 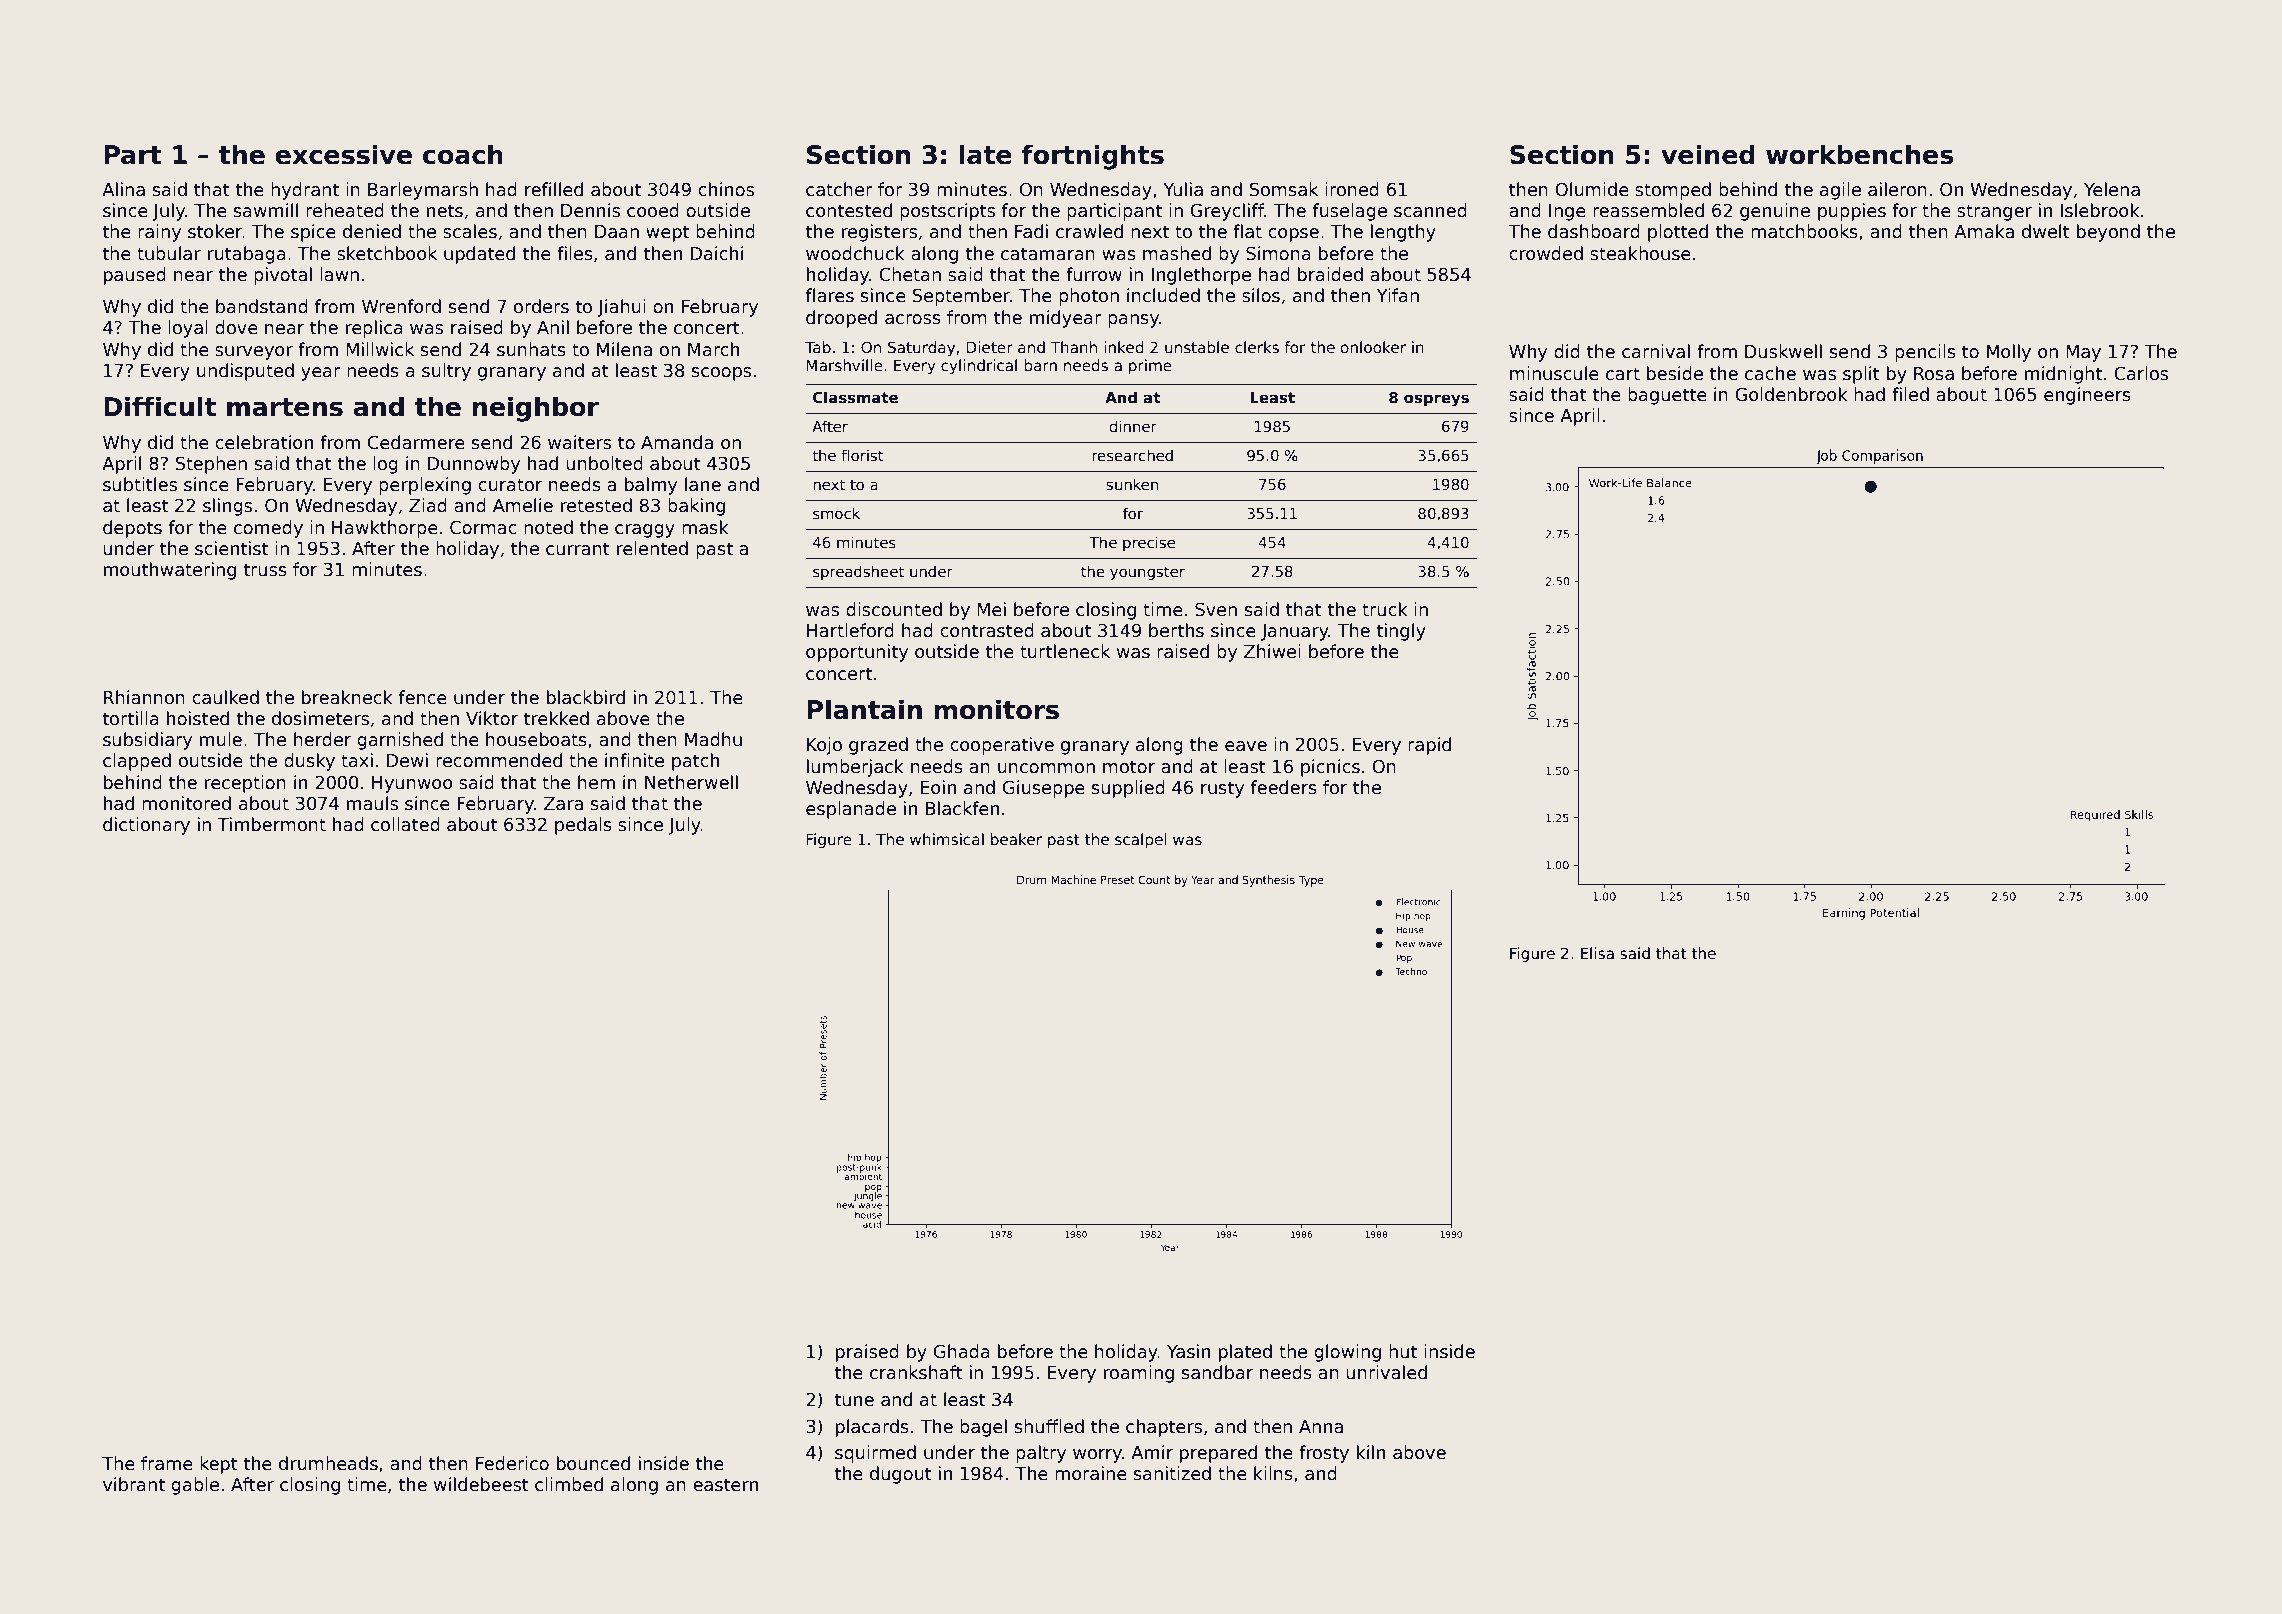 What do you see at coordinates (1984, 231) in the image?
I see `Amaka` at bounding box center [1984, 231].
